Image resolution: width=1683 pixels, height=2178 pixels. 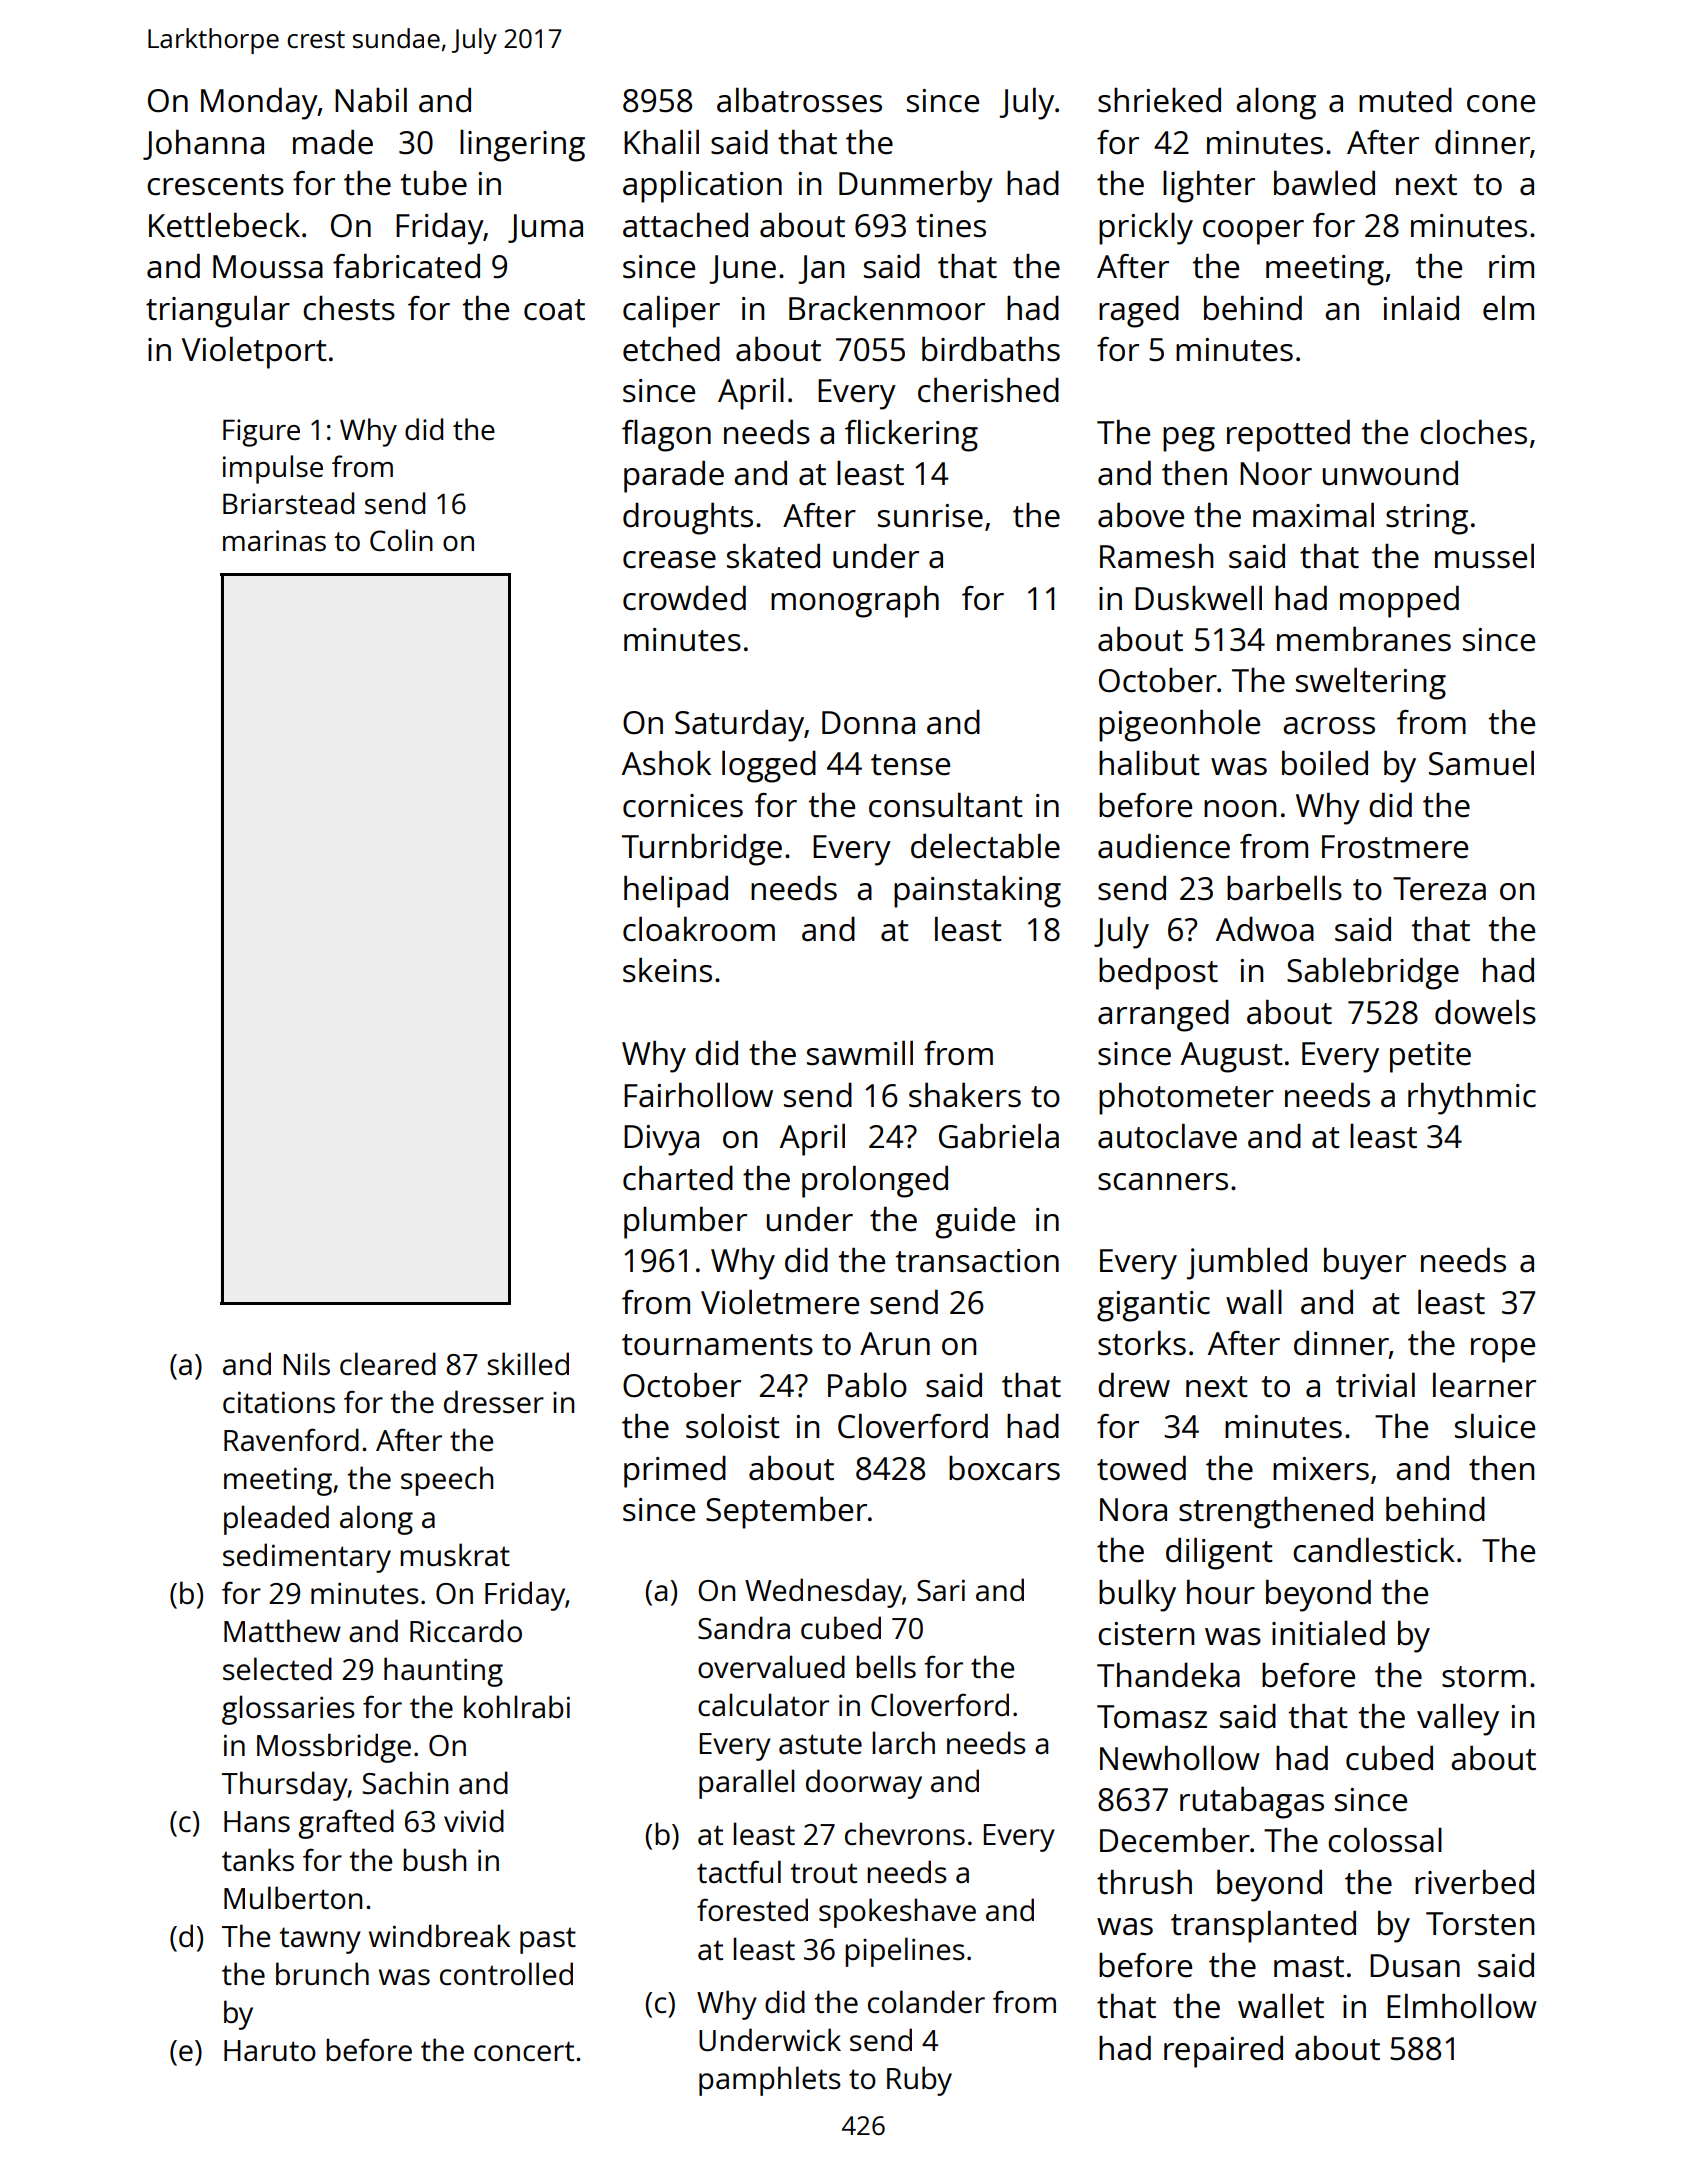 What do you see at coordinates (667, 970) in the document?
I see `skeins` at bounding box center [667, 970].
